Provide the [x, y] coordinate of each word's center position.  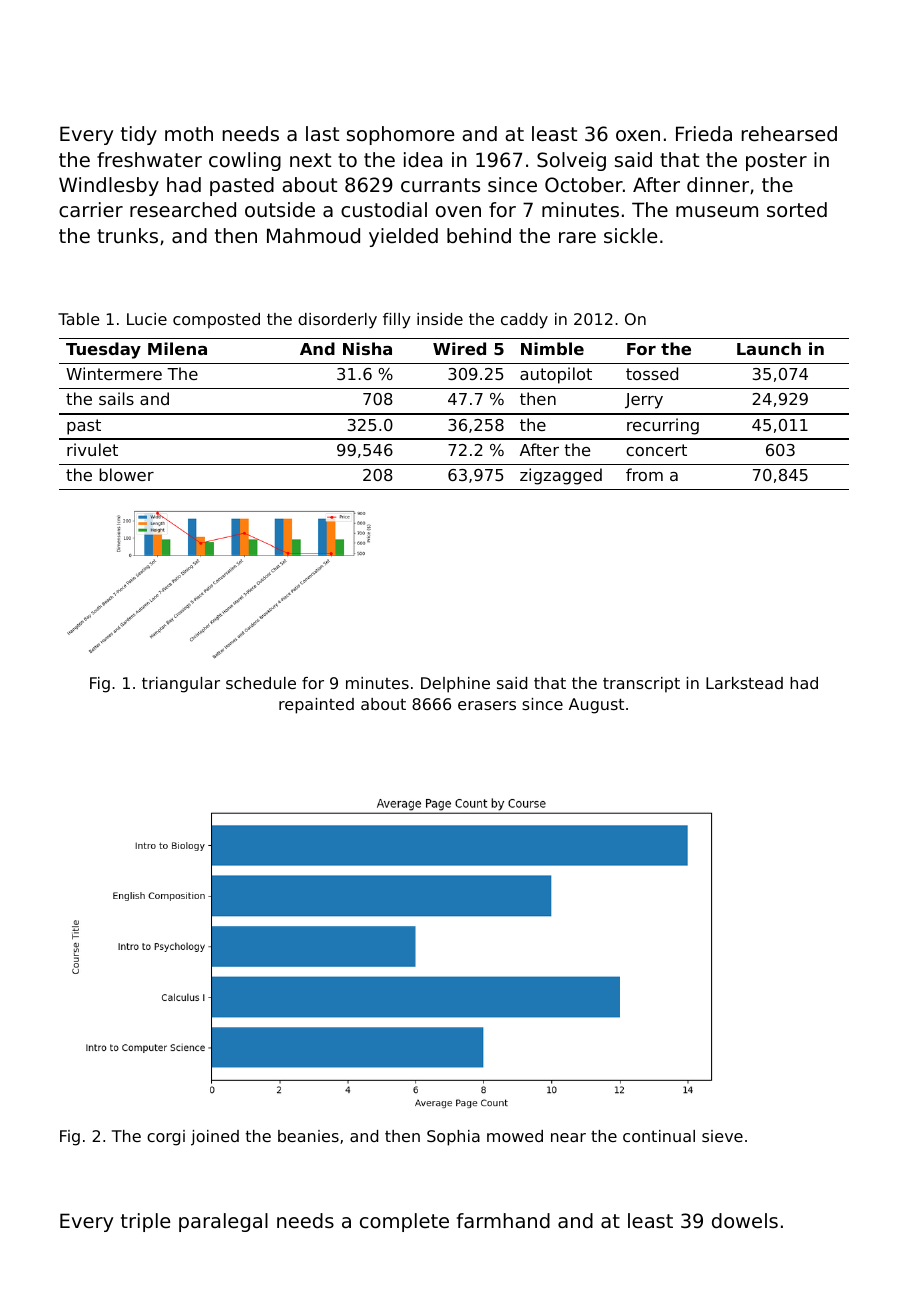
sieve [722, 1136]
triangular [181, 685]
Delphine [455, 685]
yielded [403, 237]
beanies [308, 1136]
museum [717, 211]
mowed [515, 1136]
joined [215, 1138]
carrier [91, 210]
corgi [166, 1138]
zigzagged [561, 476]
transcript [641, 685]
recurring [663, 426]
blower [126, 474]
